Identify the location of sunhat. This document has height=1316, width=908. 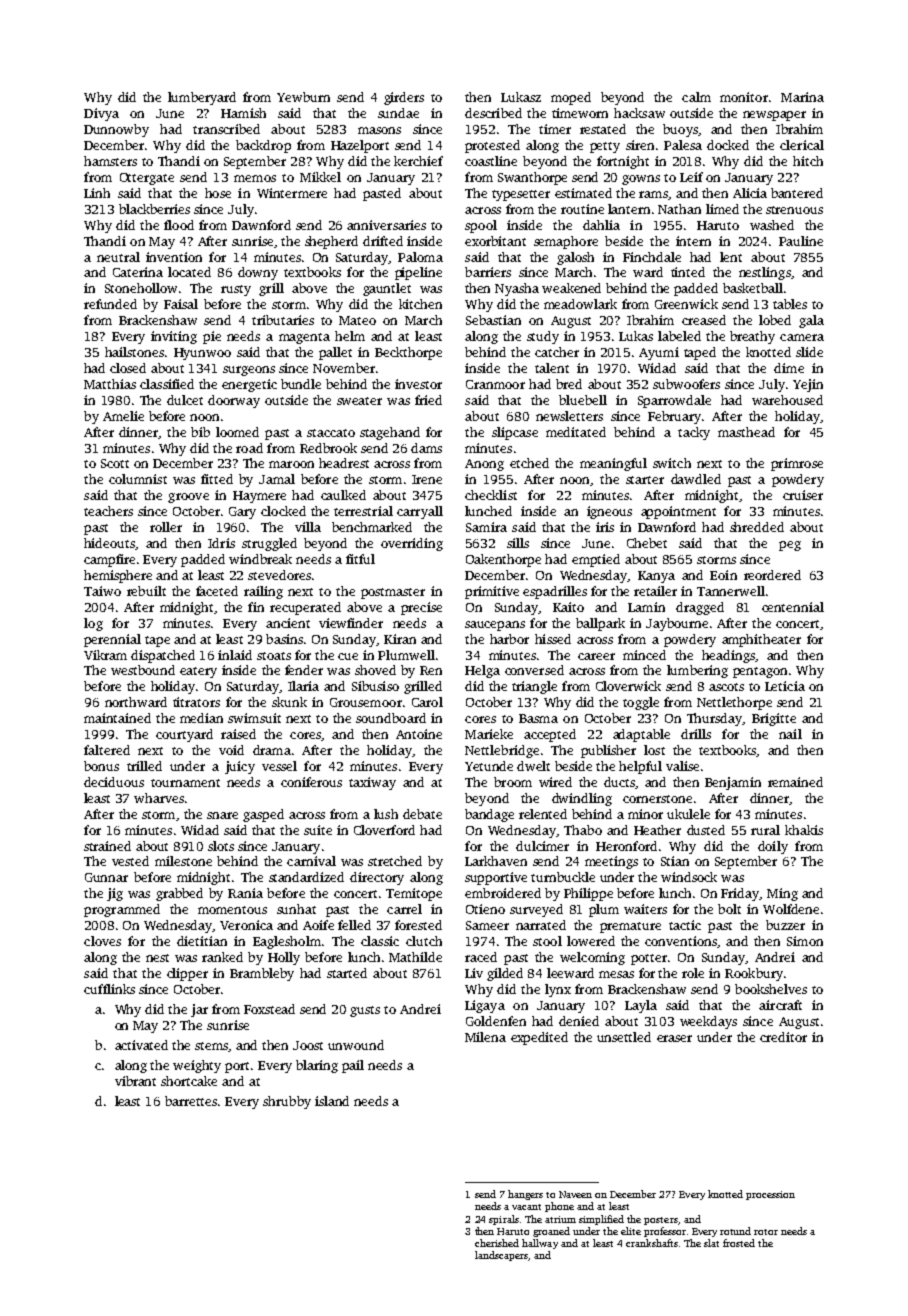
(296, 909).
